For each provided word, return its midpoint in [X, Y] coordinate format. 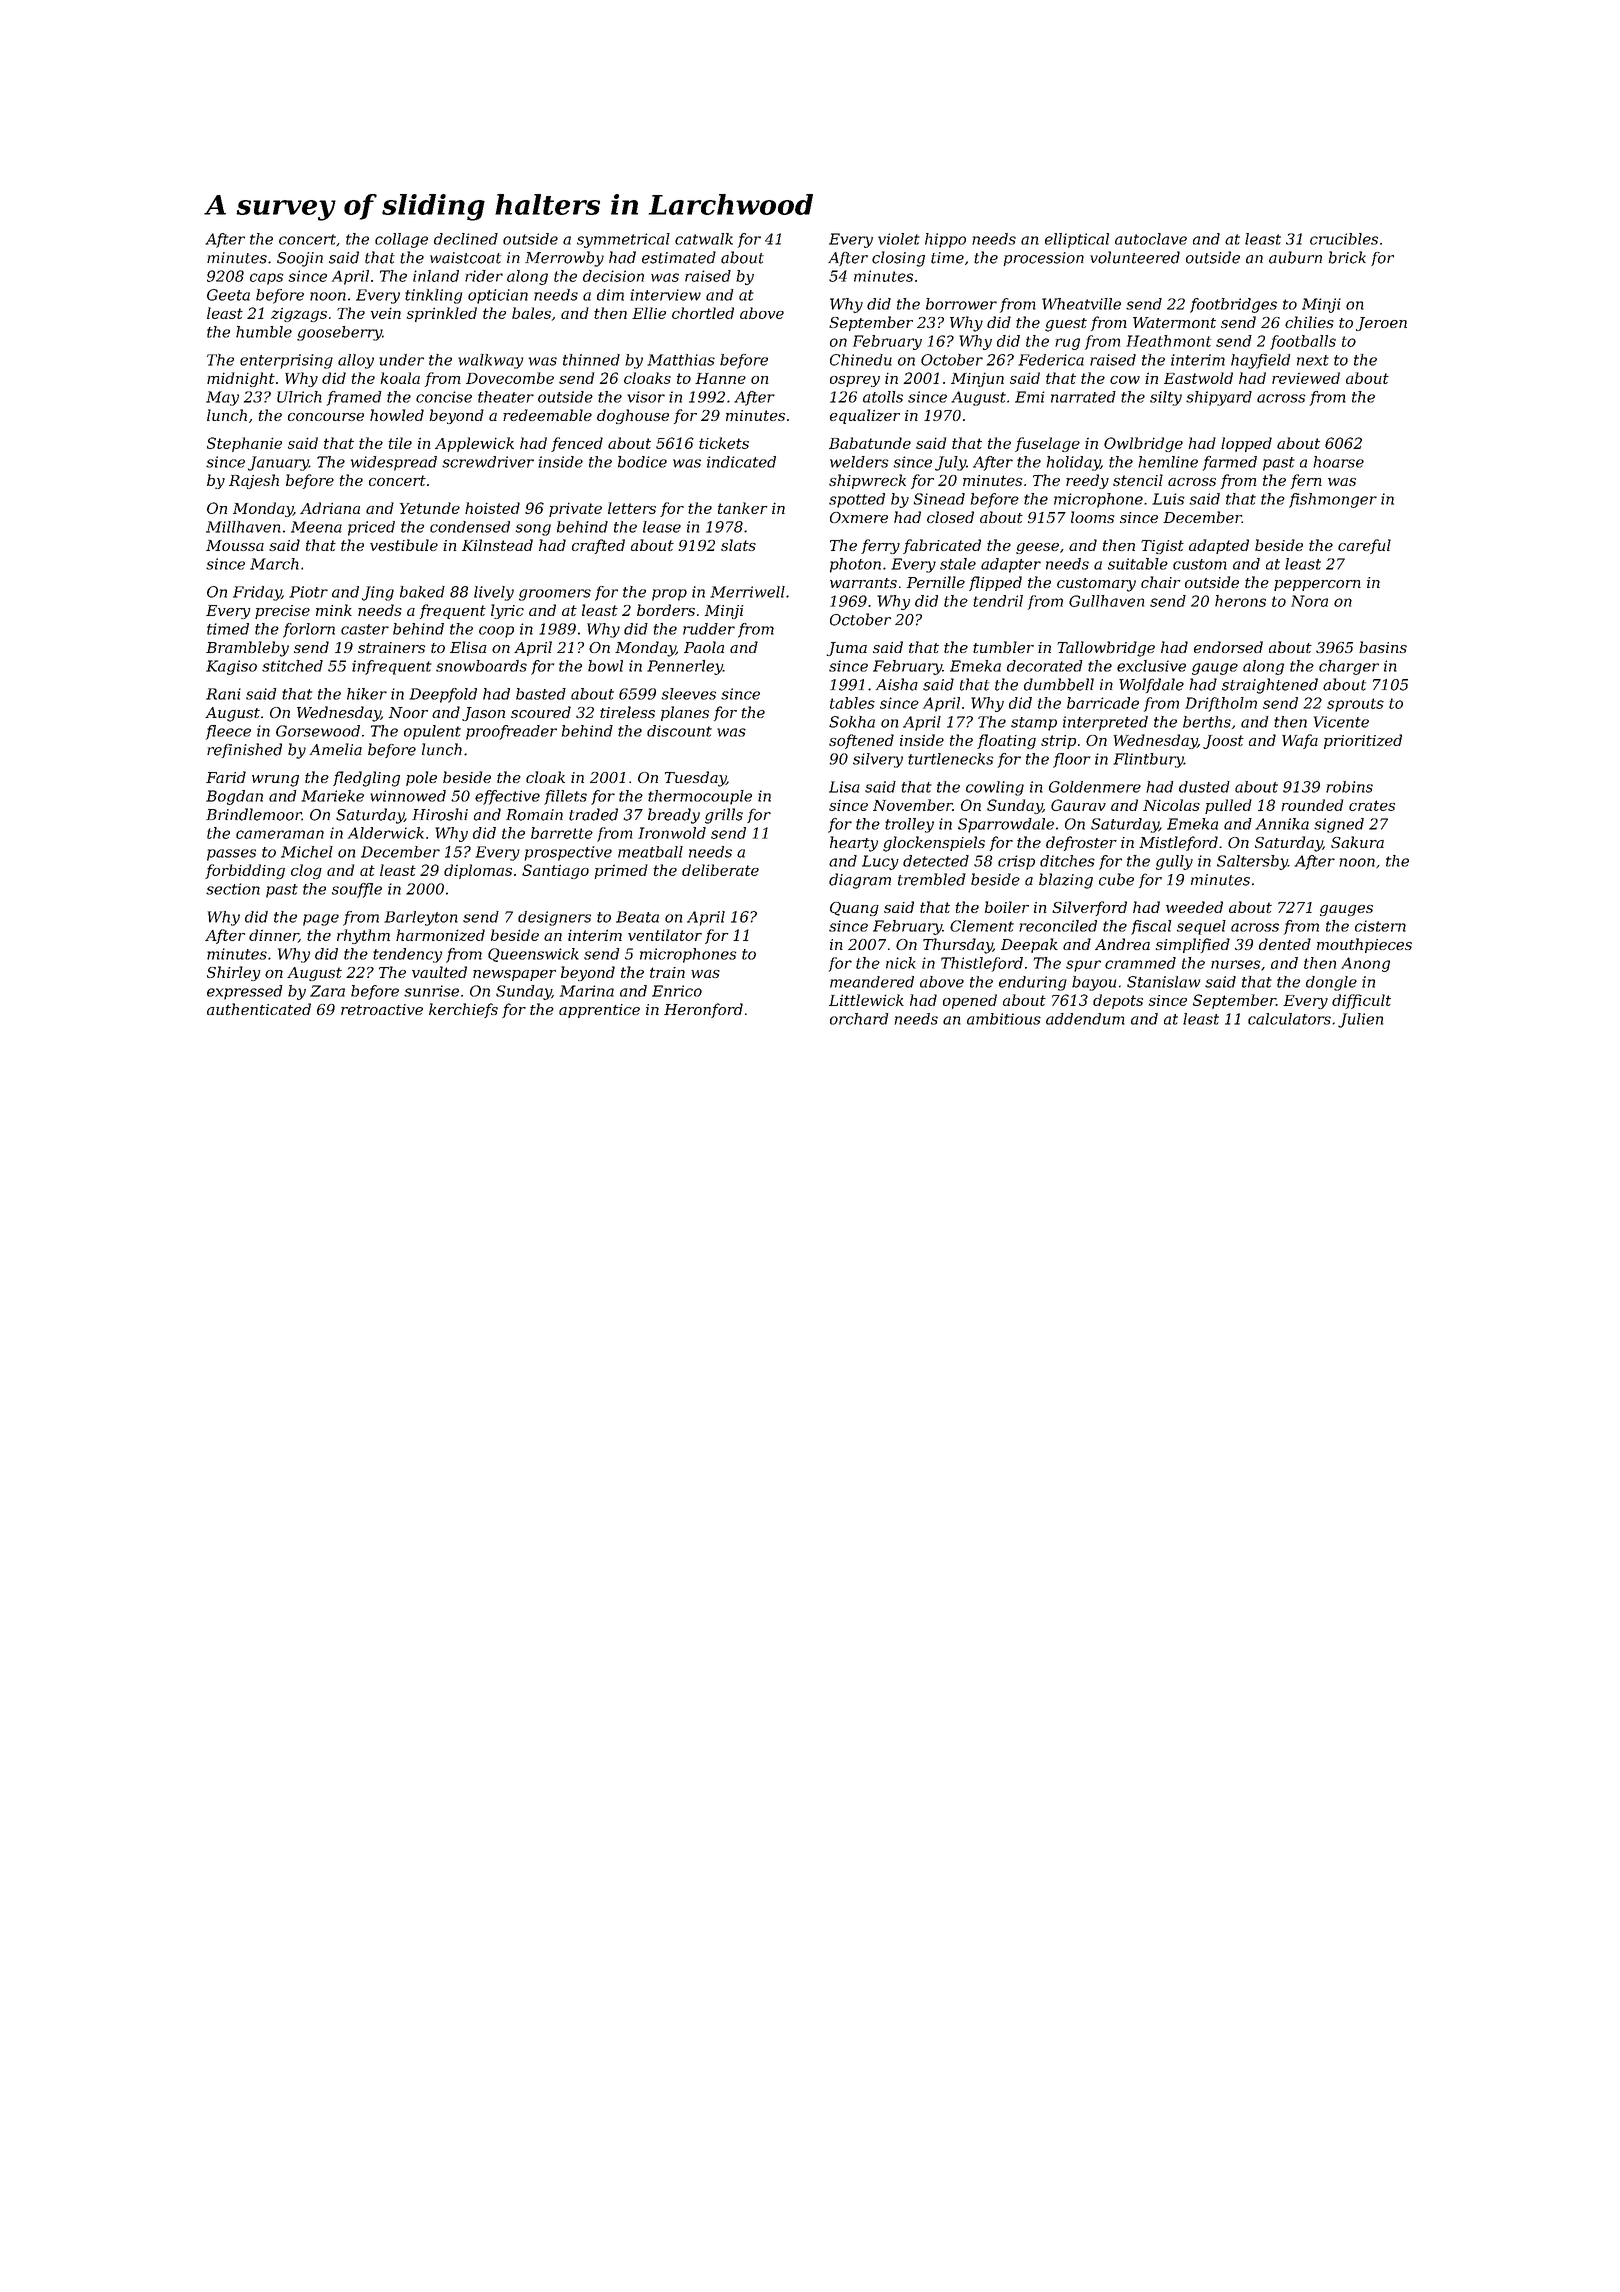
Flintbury [1148, 760]
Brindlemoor [254, 814]
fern [1306, 481]
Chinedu [861, 360]
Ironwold [672, 833]
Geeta [228, 295]
